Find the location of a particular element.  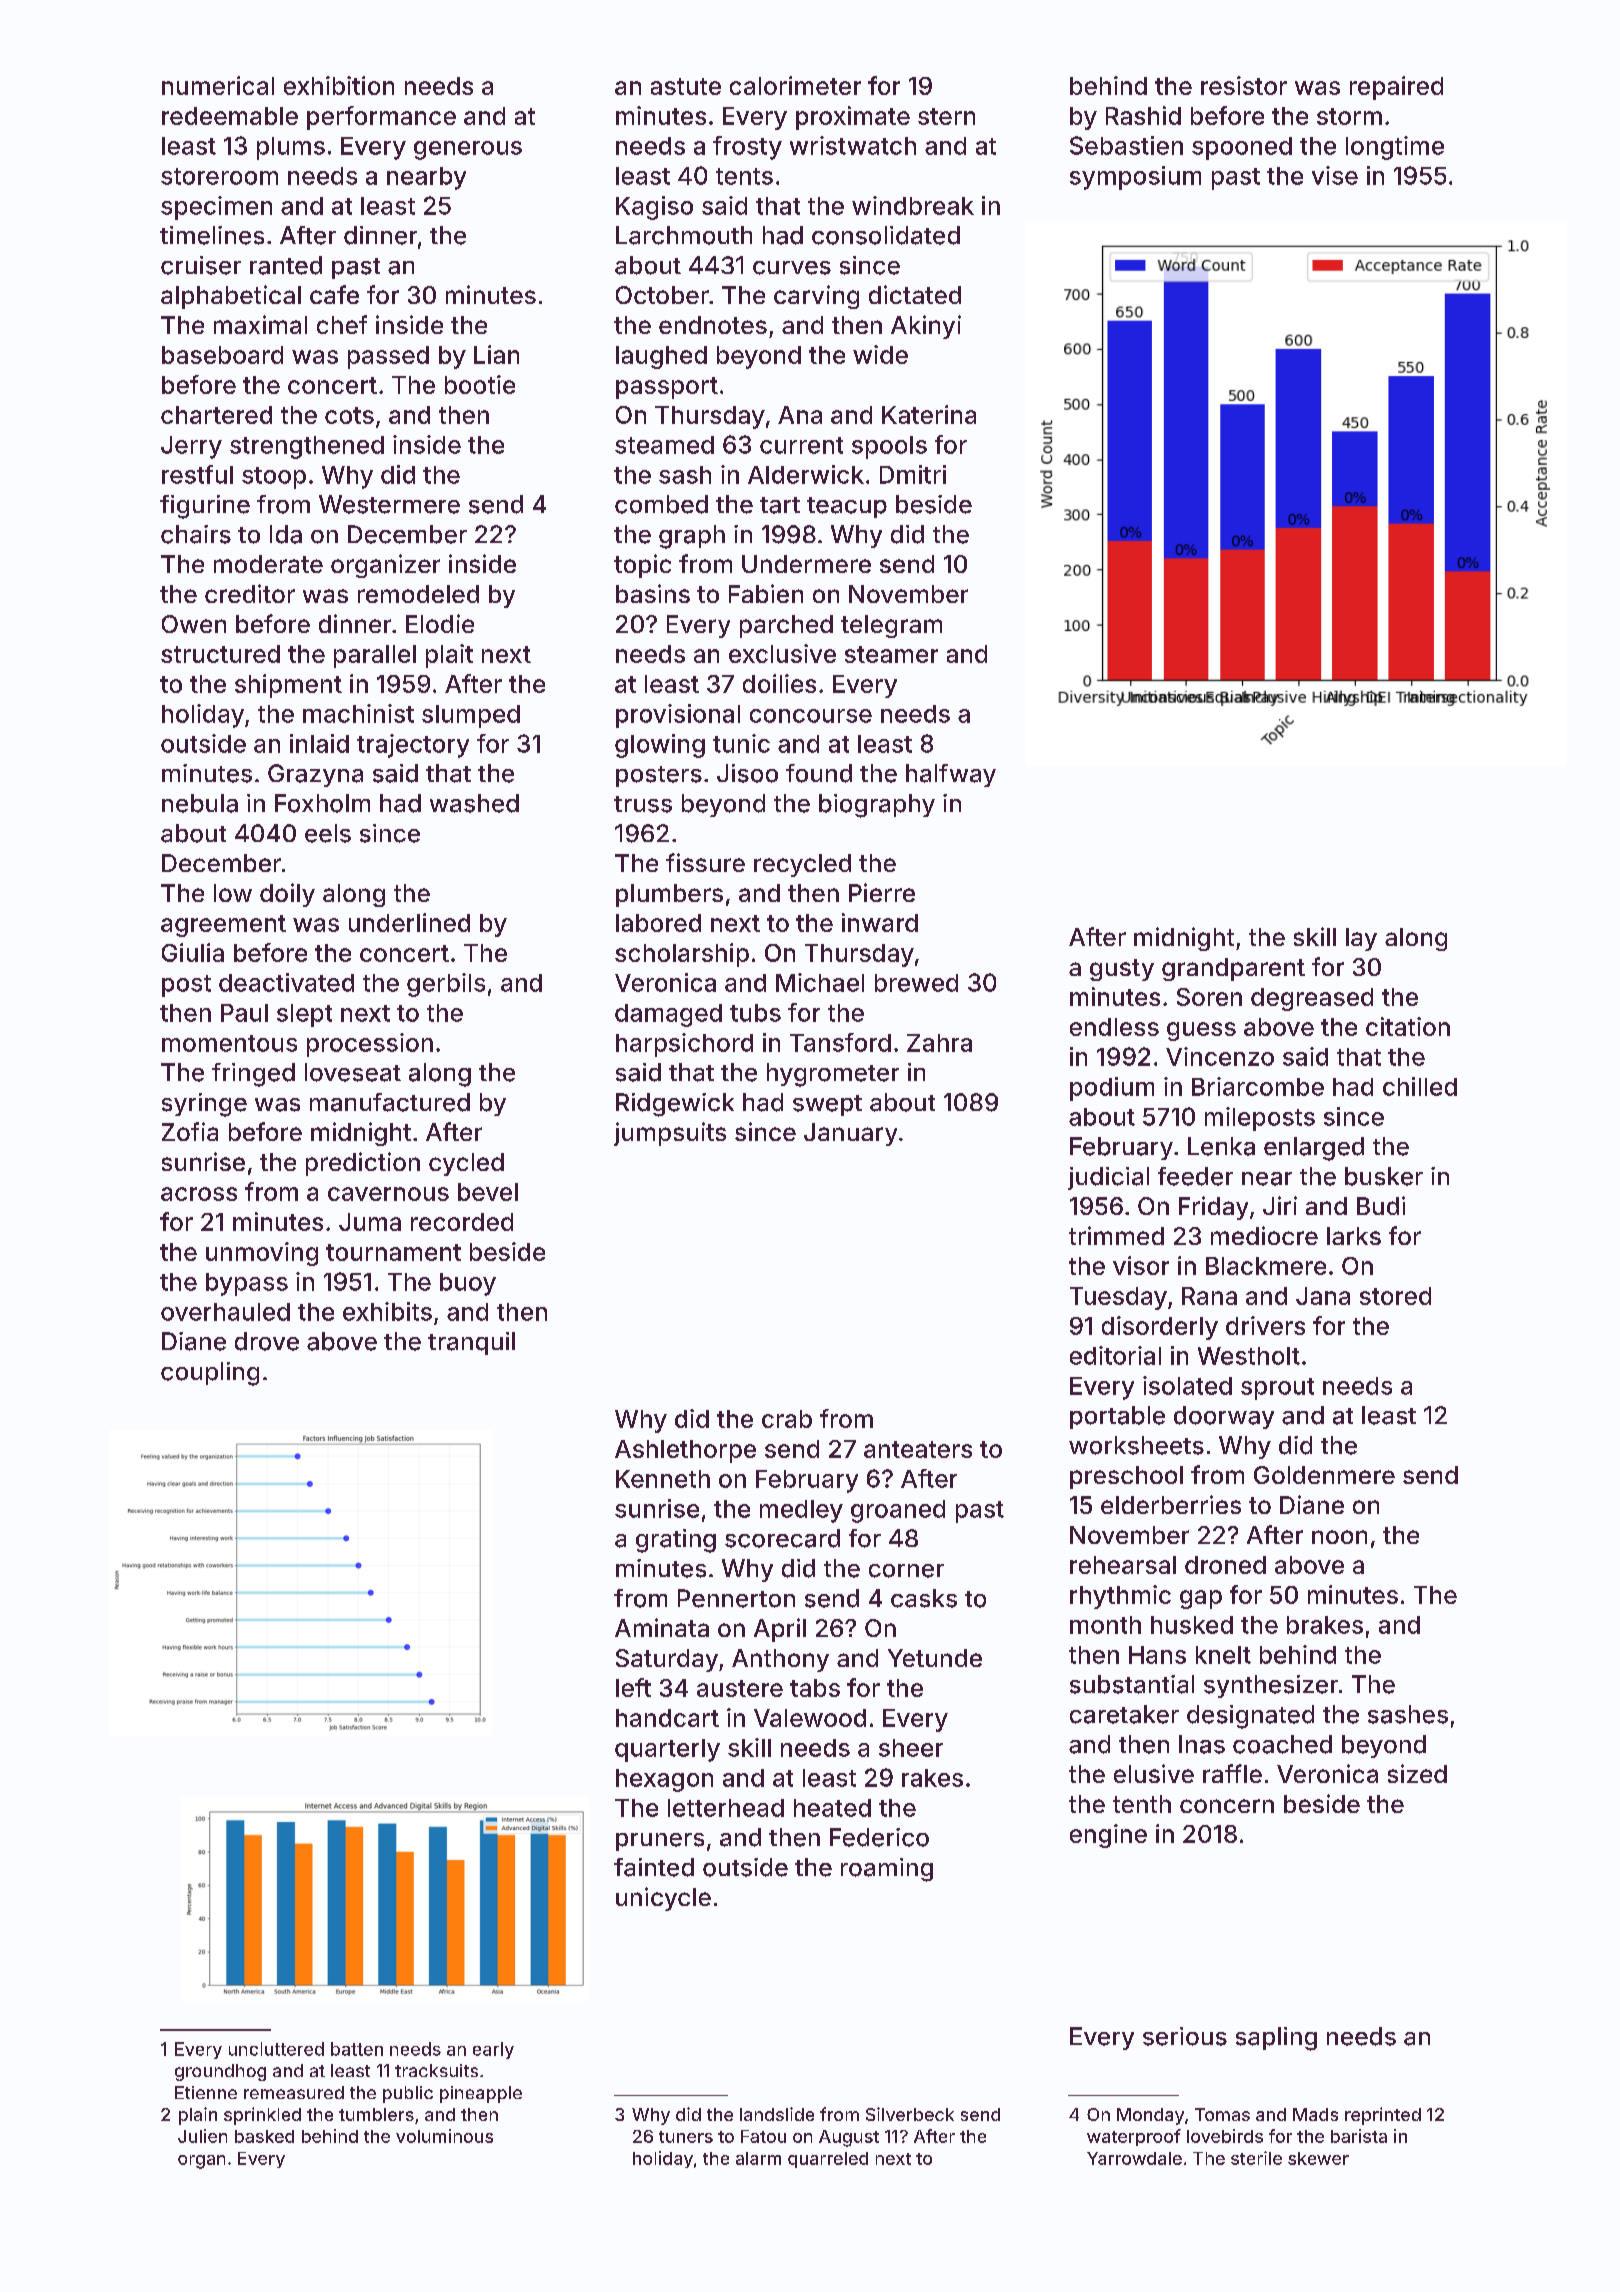

halfway is located at coordinates (951, 775).
